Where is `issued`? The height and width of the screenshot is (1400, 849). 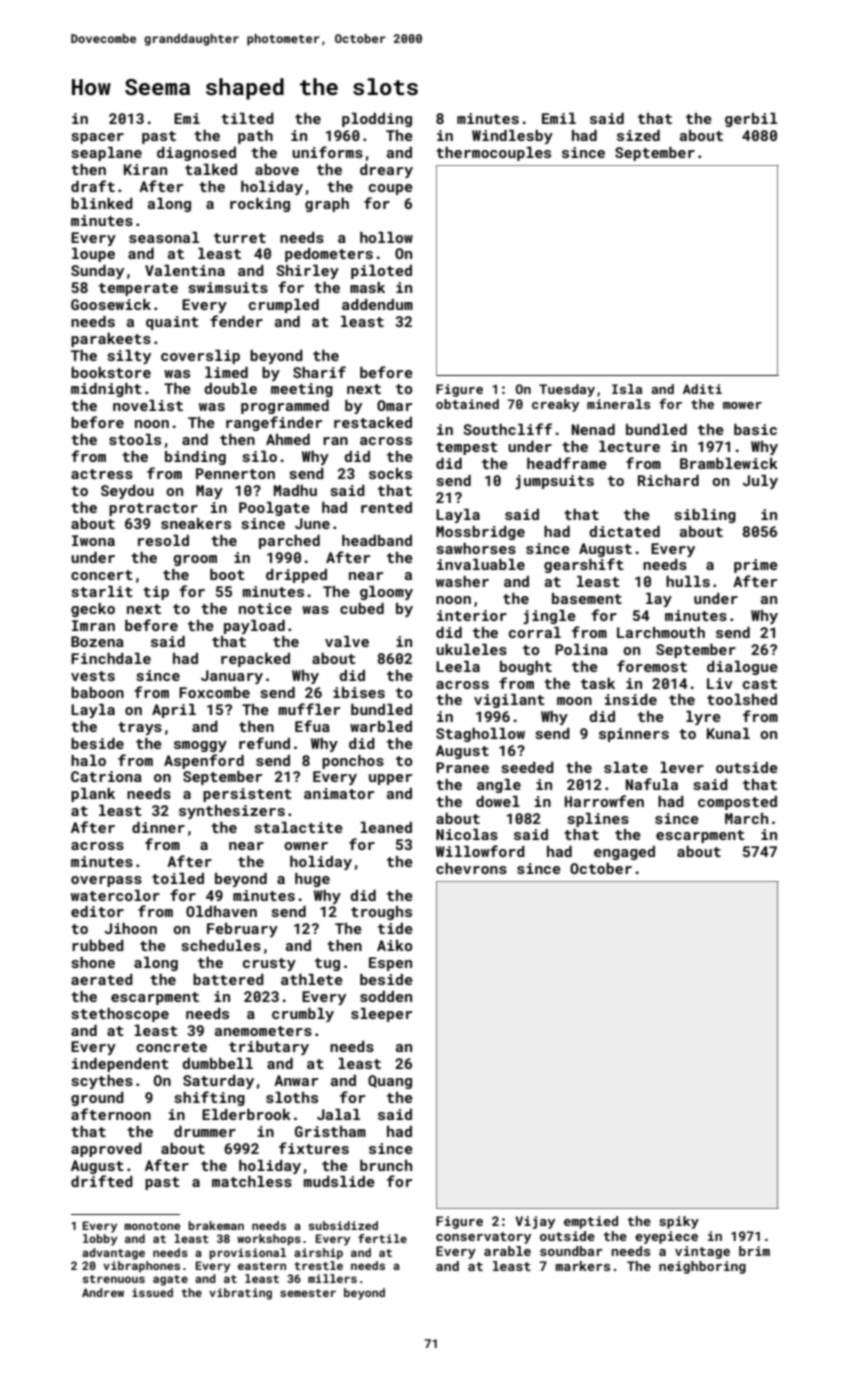 issued is located at coordinates (152, 1292).
